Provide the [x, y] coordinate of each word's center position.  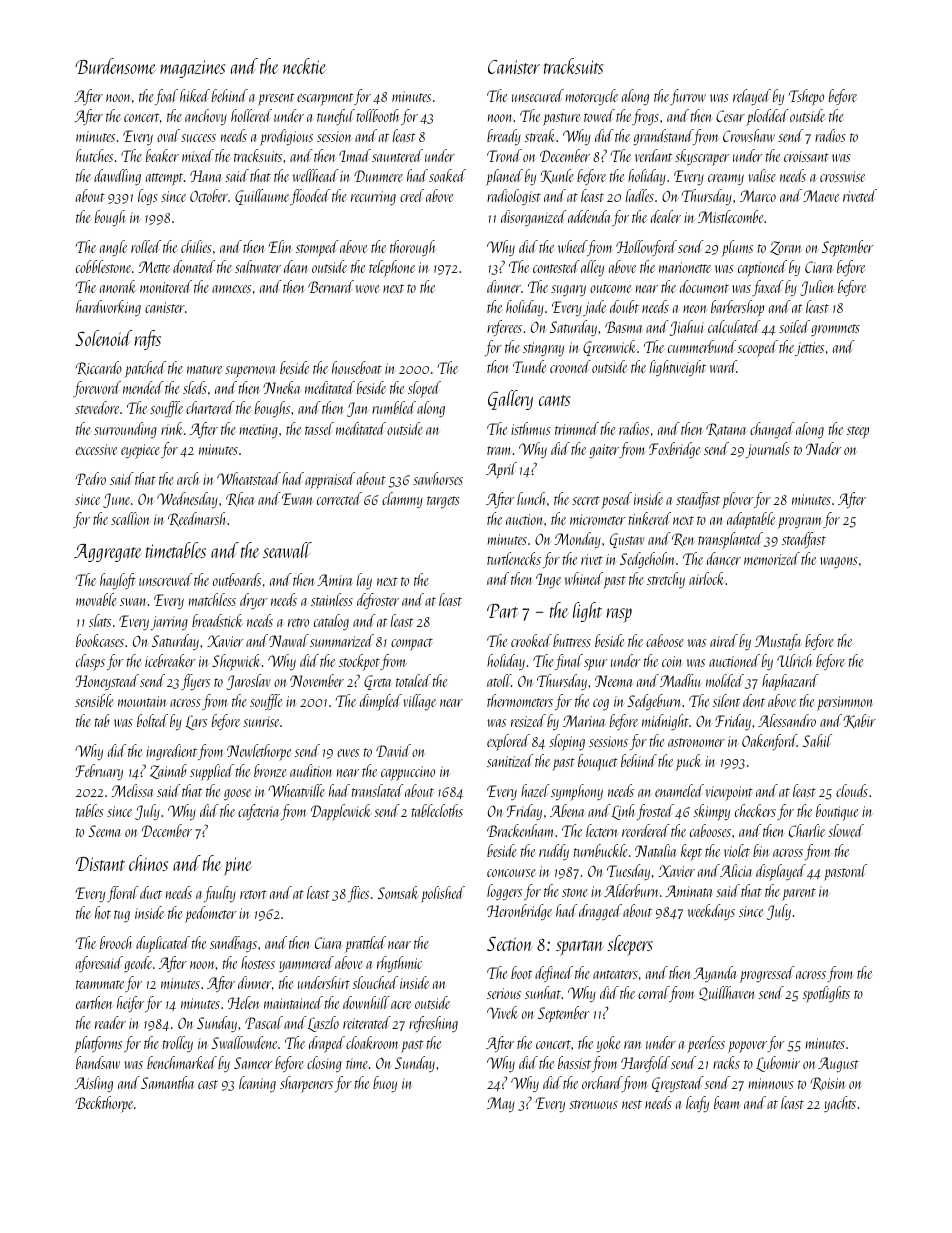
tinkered [650, 518]
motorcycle [592, 97]
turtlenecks [514, 558]
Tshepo [806, 97]
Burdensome [115, 66]
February [99, 772]
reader [110, 1022]
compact [412, 644]
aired [724, 640]
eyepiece [140, 451]
